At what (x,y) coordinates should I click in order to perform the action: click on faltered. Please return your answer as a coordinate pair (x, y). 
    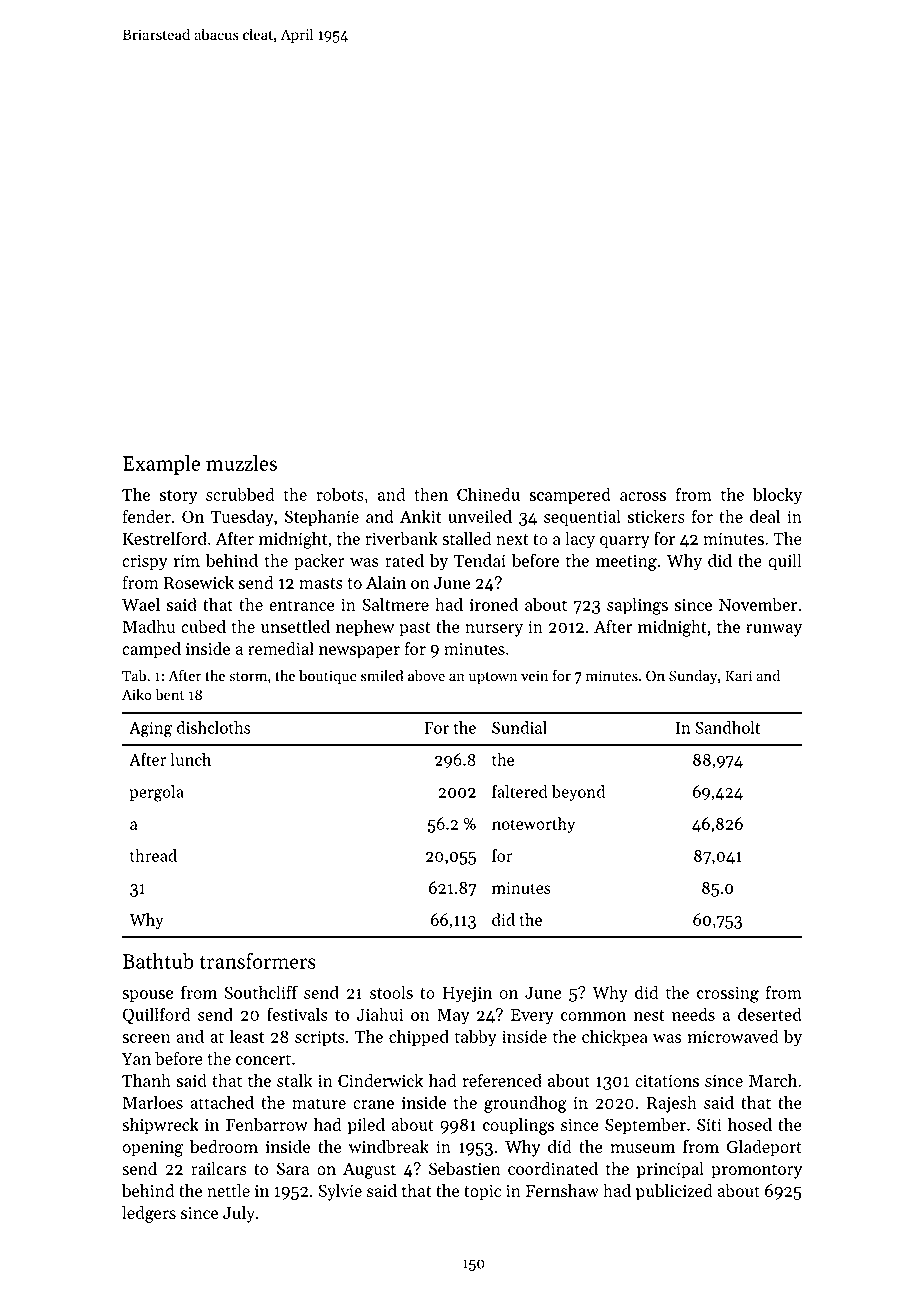
    Looking at the image, I should click on (520, 791).
